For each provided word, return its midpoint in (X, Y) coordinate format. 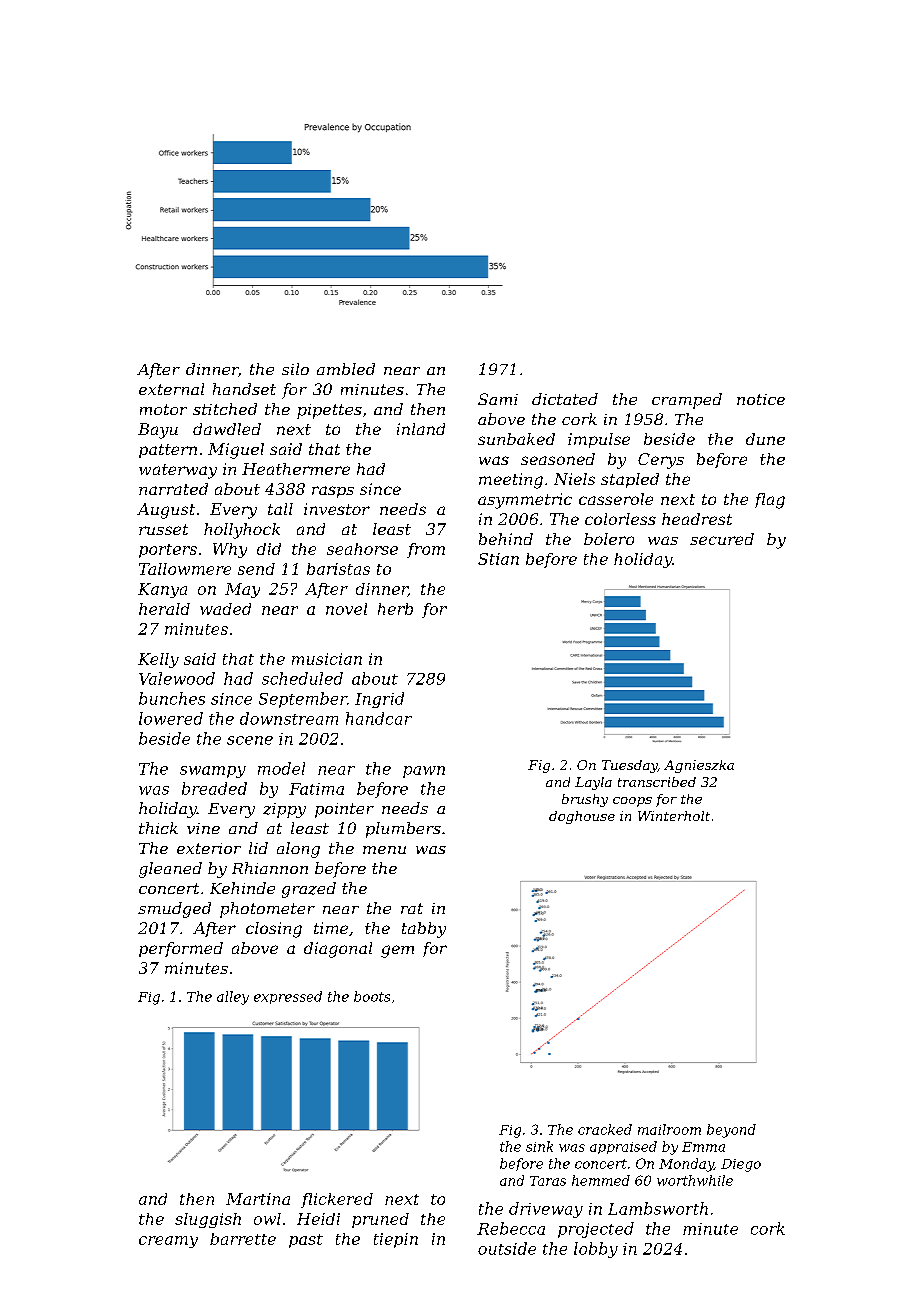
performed (181, 949)
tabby (424, 930)
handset (244, 389)
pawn (424, 772)
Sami (498, 399)
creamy (168, 1242)
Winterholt (674, 816)
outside (507, 1248)
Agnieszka (699, 766)
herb (395, 609)
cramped (687, 401)
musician (327, 659)
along (298, 850)
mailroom (669, 1129)
